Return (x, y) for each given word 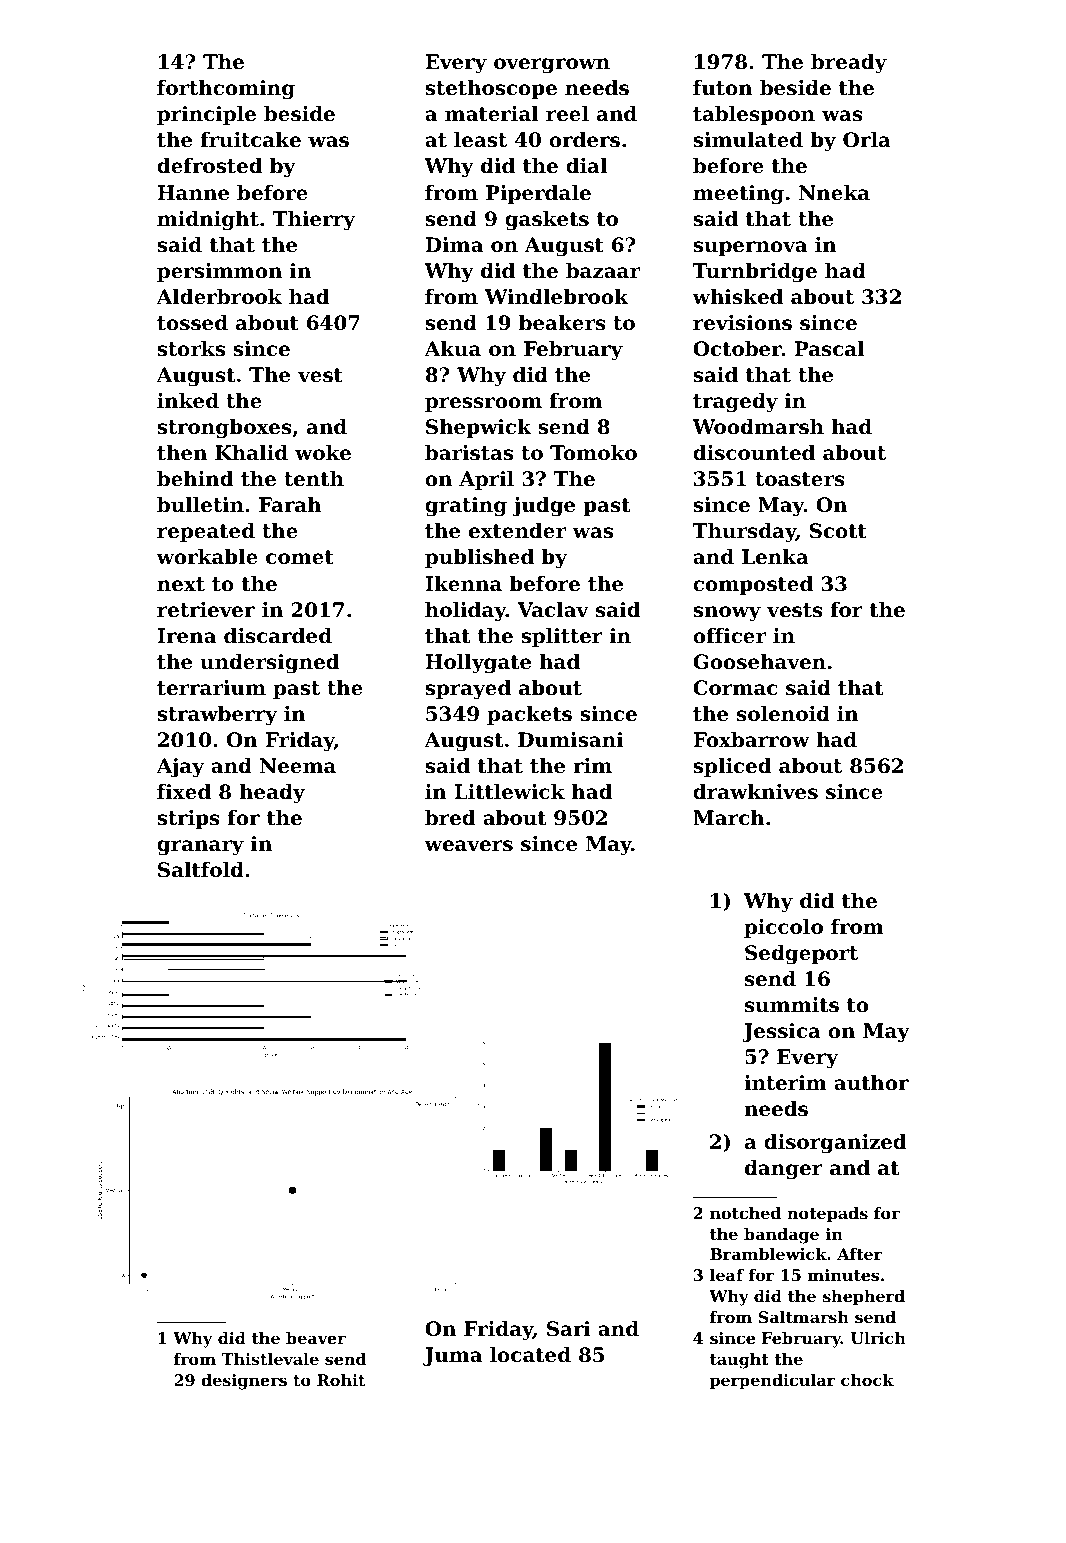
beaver (316, 1338)
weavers (468, 846)
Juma (452, 1356)
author (871, 1083)
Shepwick (478, 428)
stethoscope (491, 89)
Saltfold (201, 870)
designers (244, 1382)
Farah (290, 505)
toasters (800, 479)
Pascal (829, 349)
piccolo (783, 928)
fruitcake (250, 140)
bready (849, 64)
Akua (452, 349)
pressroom (483, 404)
